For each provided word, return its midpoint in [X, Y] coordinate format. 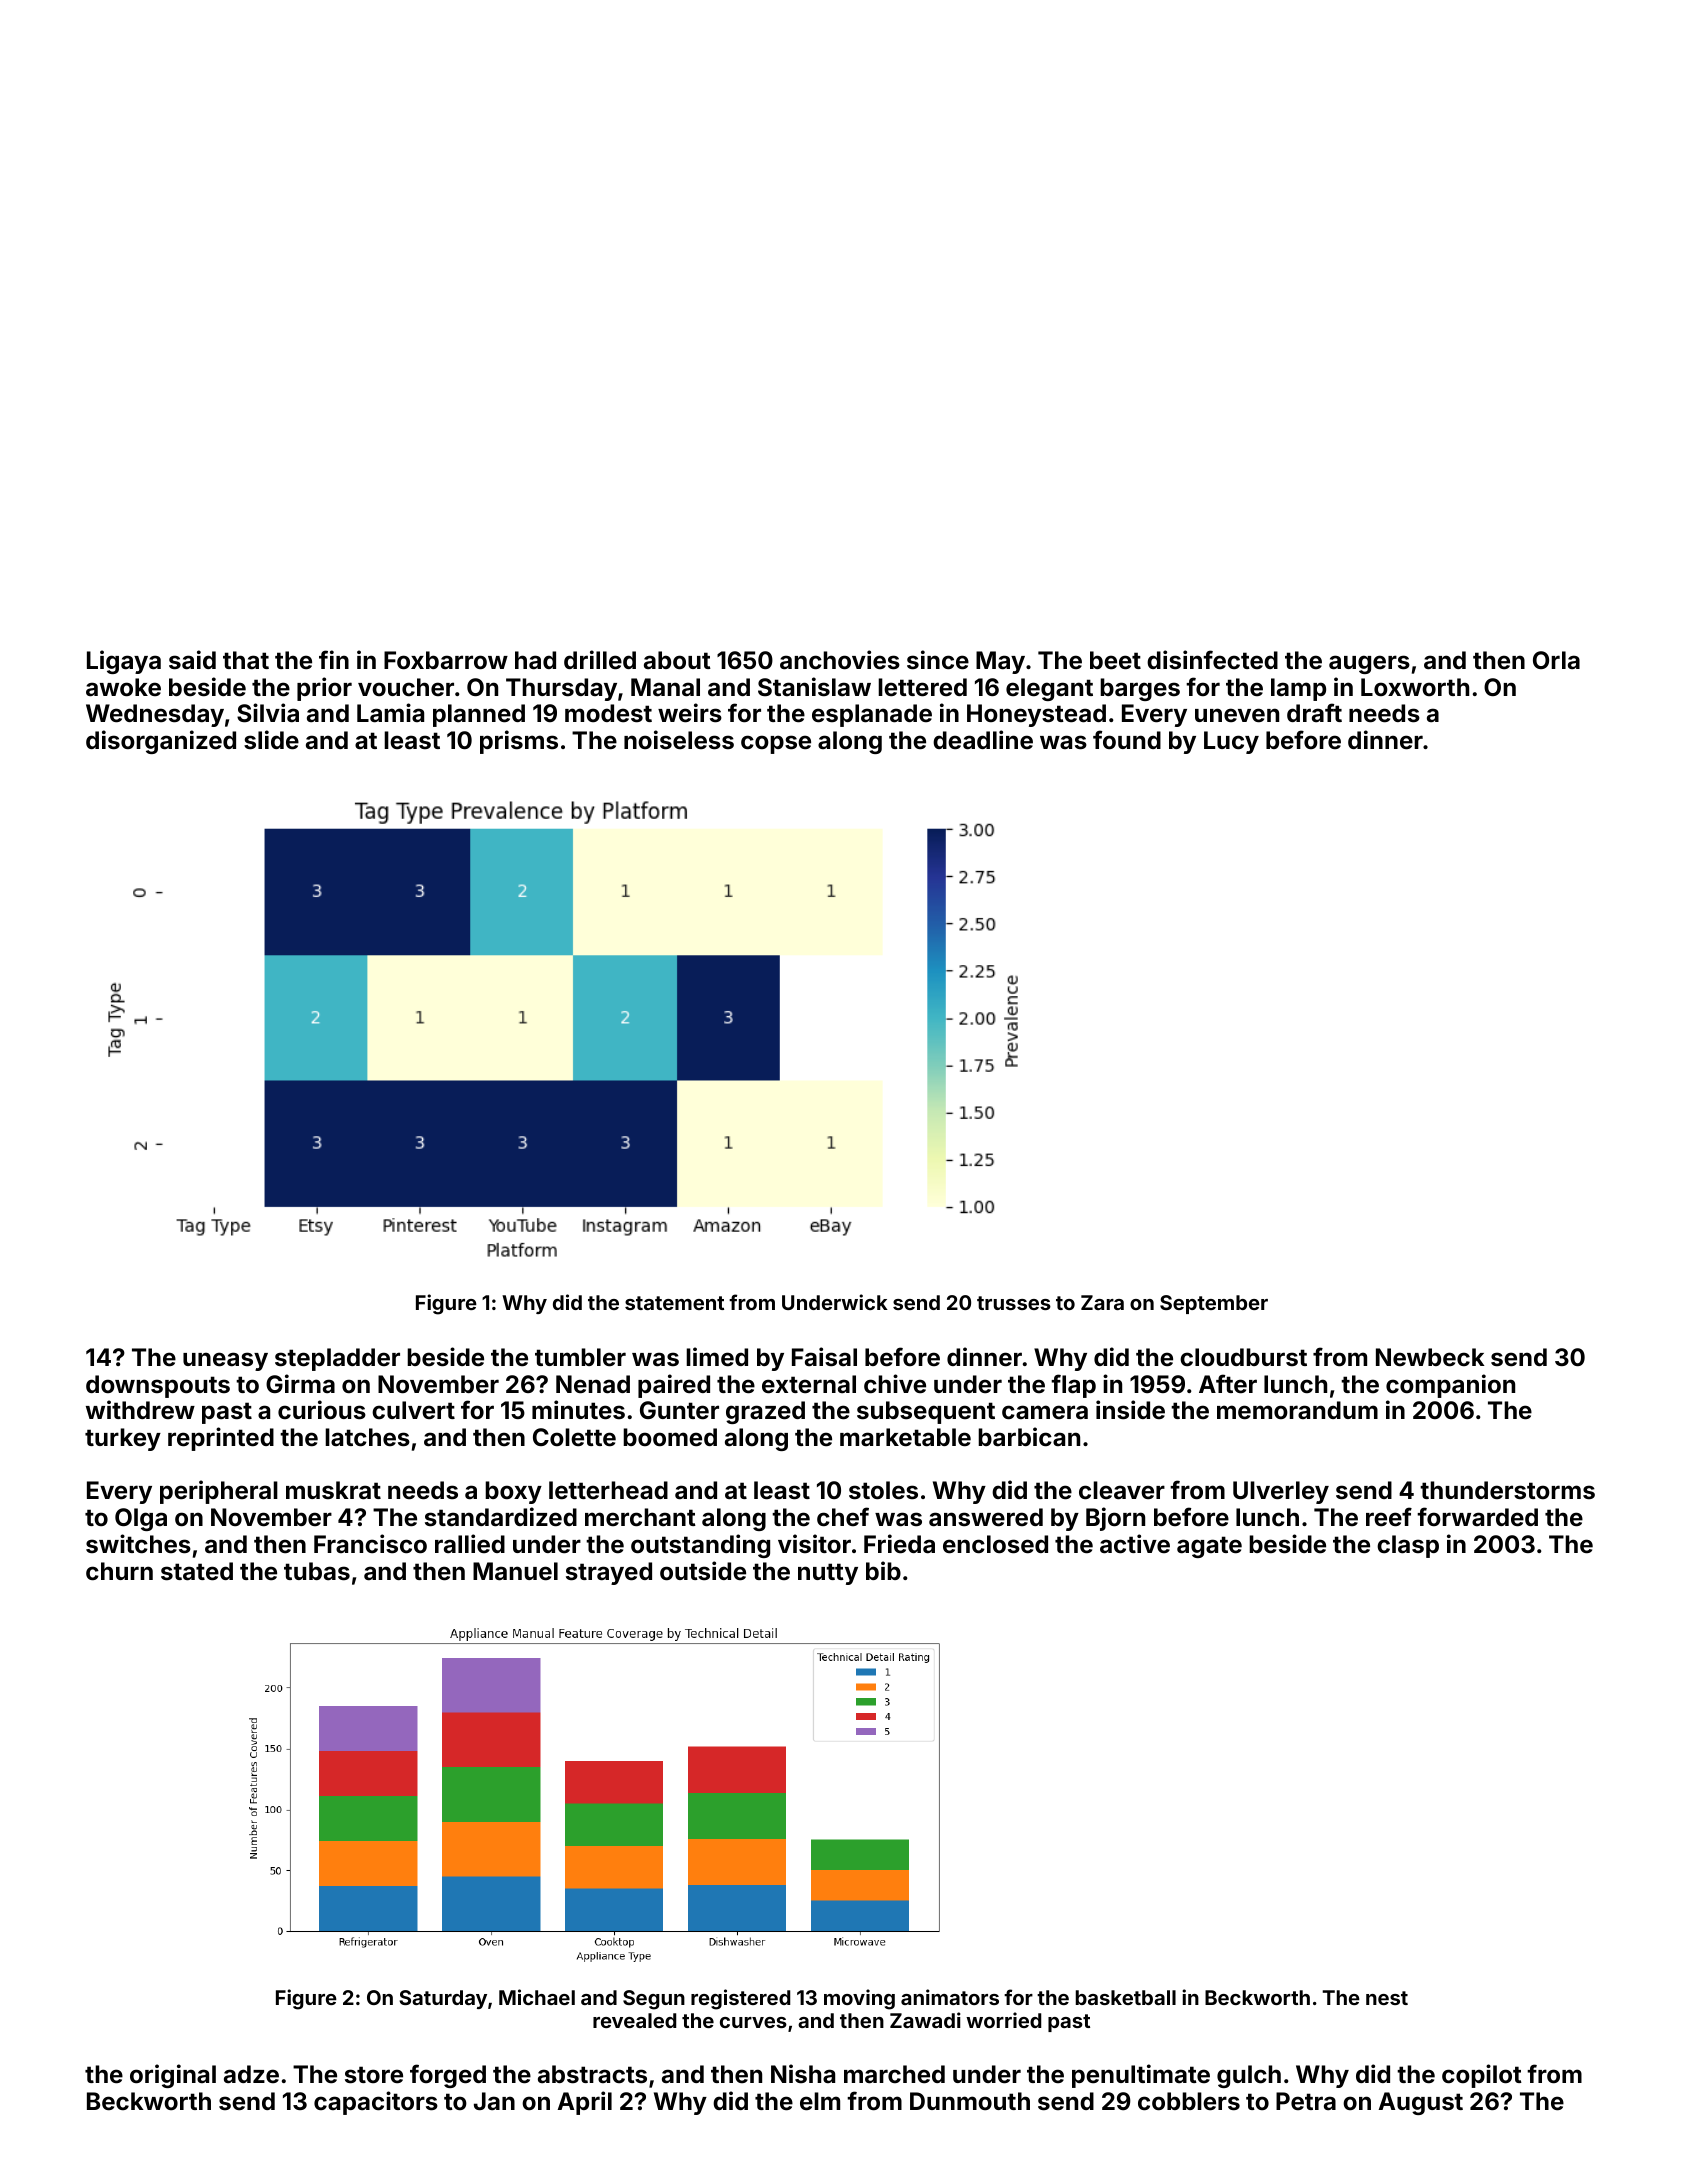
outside [703, 1571]
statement [674, 1303]
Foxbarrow [446, 660]
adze [251, 2074]
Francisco [370, 1544]
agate [1209, 1547]
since [938, 660]
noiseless [679, 740]
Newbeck [1430, 1357]
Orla [1556, 660]
